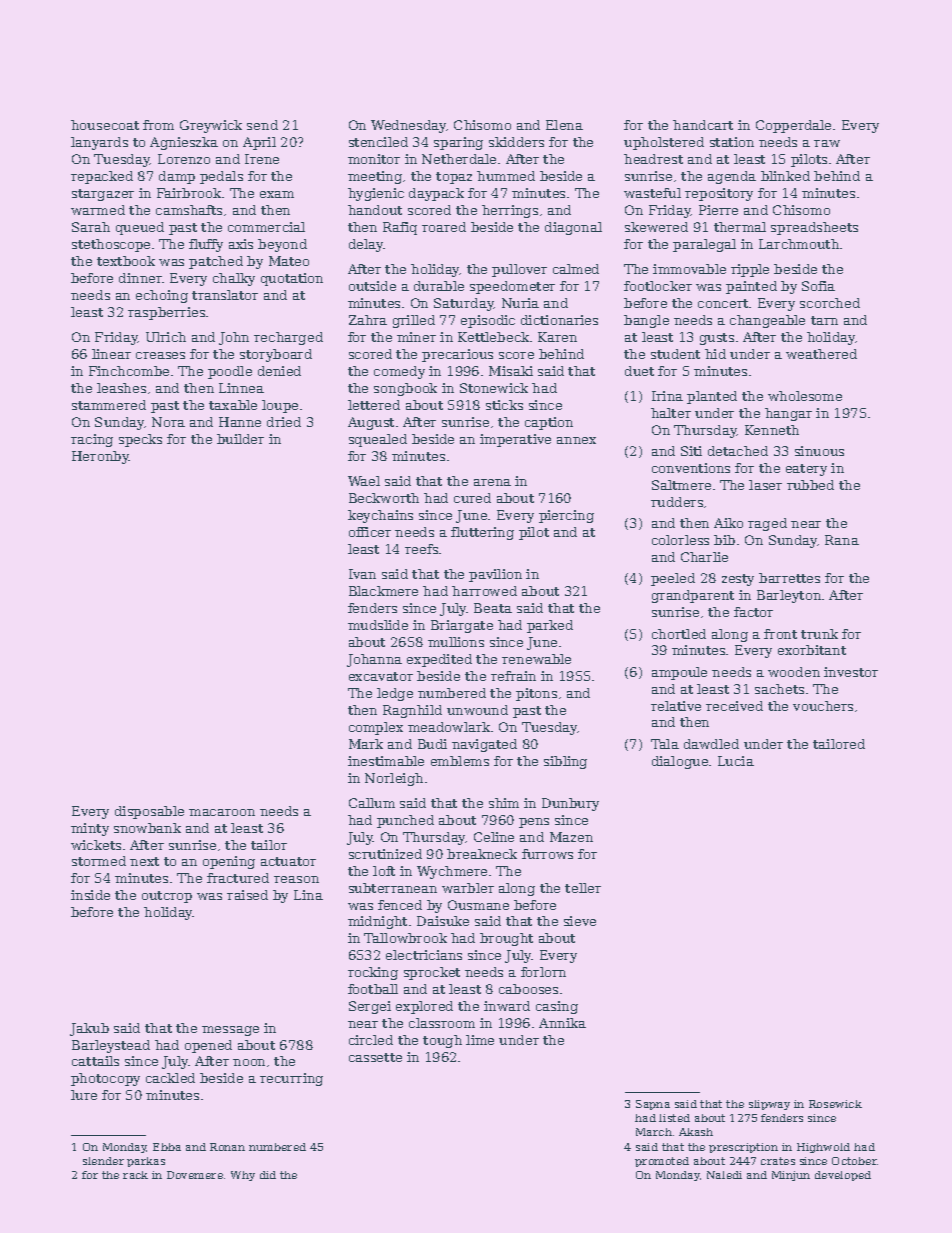  What do you see at coordinates (135, 1175) in the screenshot?
I see `rack` at bounding box center [135, 1175].
